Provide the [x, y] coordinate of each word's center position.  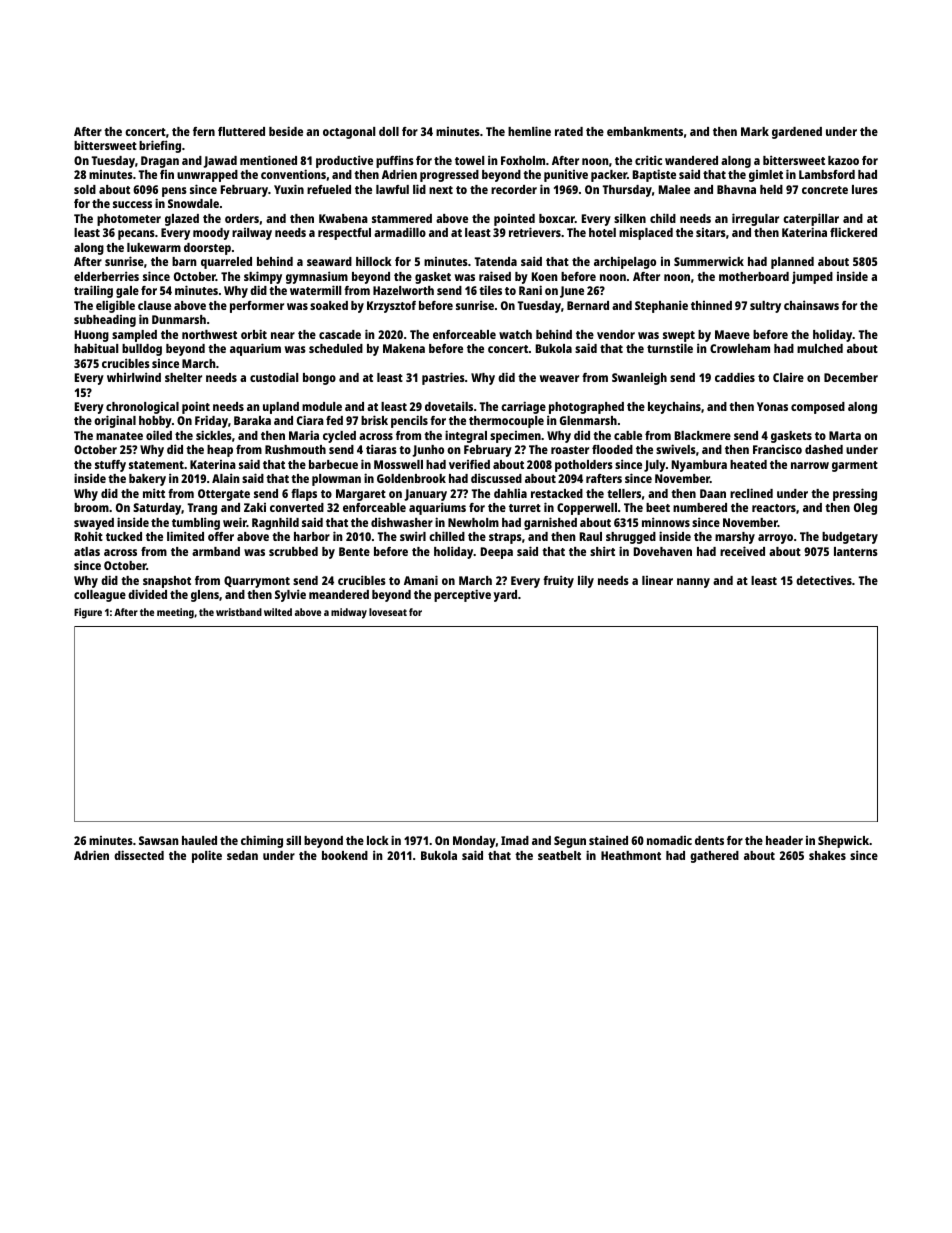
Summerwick [709, 261]
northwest [209, 334]
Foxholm [523, 160]
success [132, 204]
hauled [199, 840]
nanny [693, 583]
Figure [88, 613]
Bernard [588, 305]
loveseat [388, 612]
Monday [474, 842]
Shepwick [843, 842]
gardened [797, 133]
